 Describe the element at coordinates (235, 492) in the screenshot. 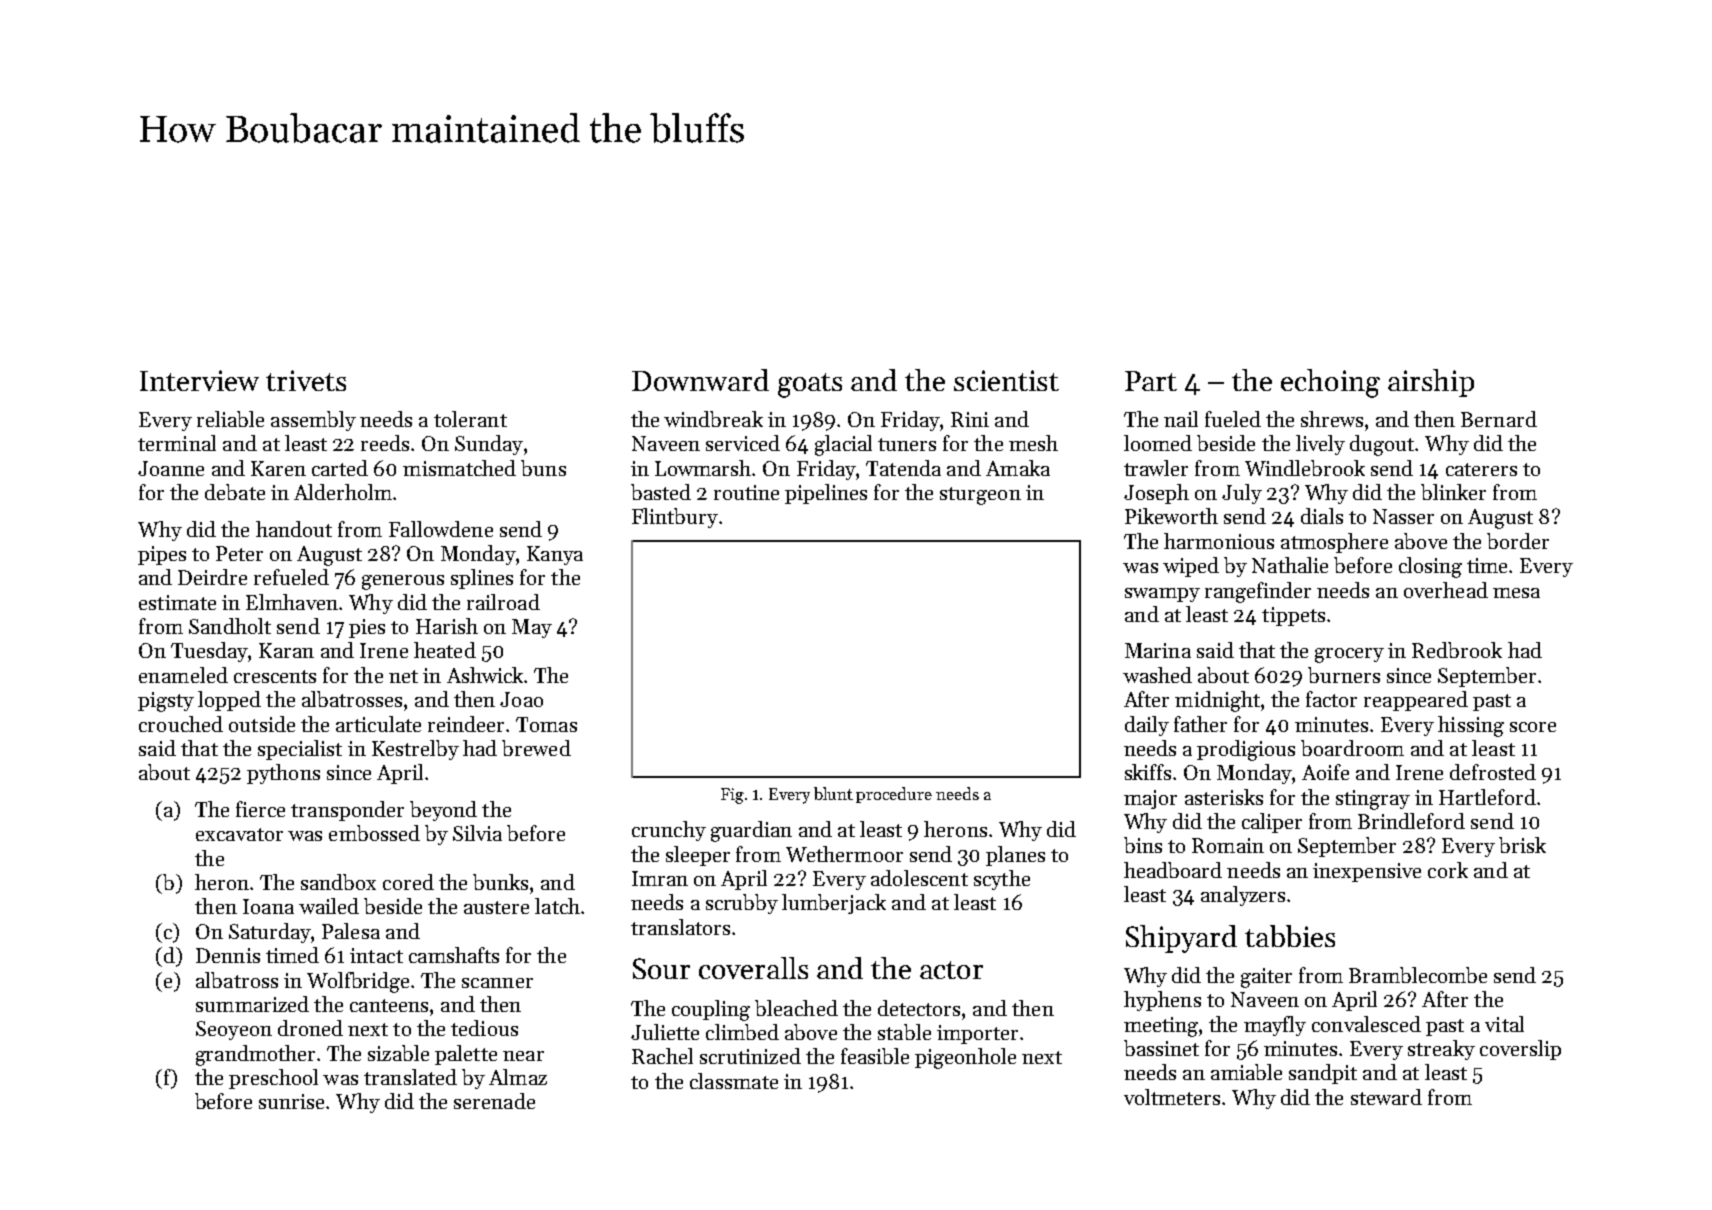

I see `debate` at that location.
